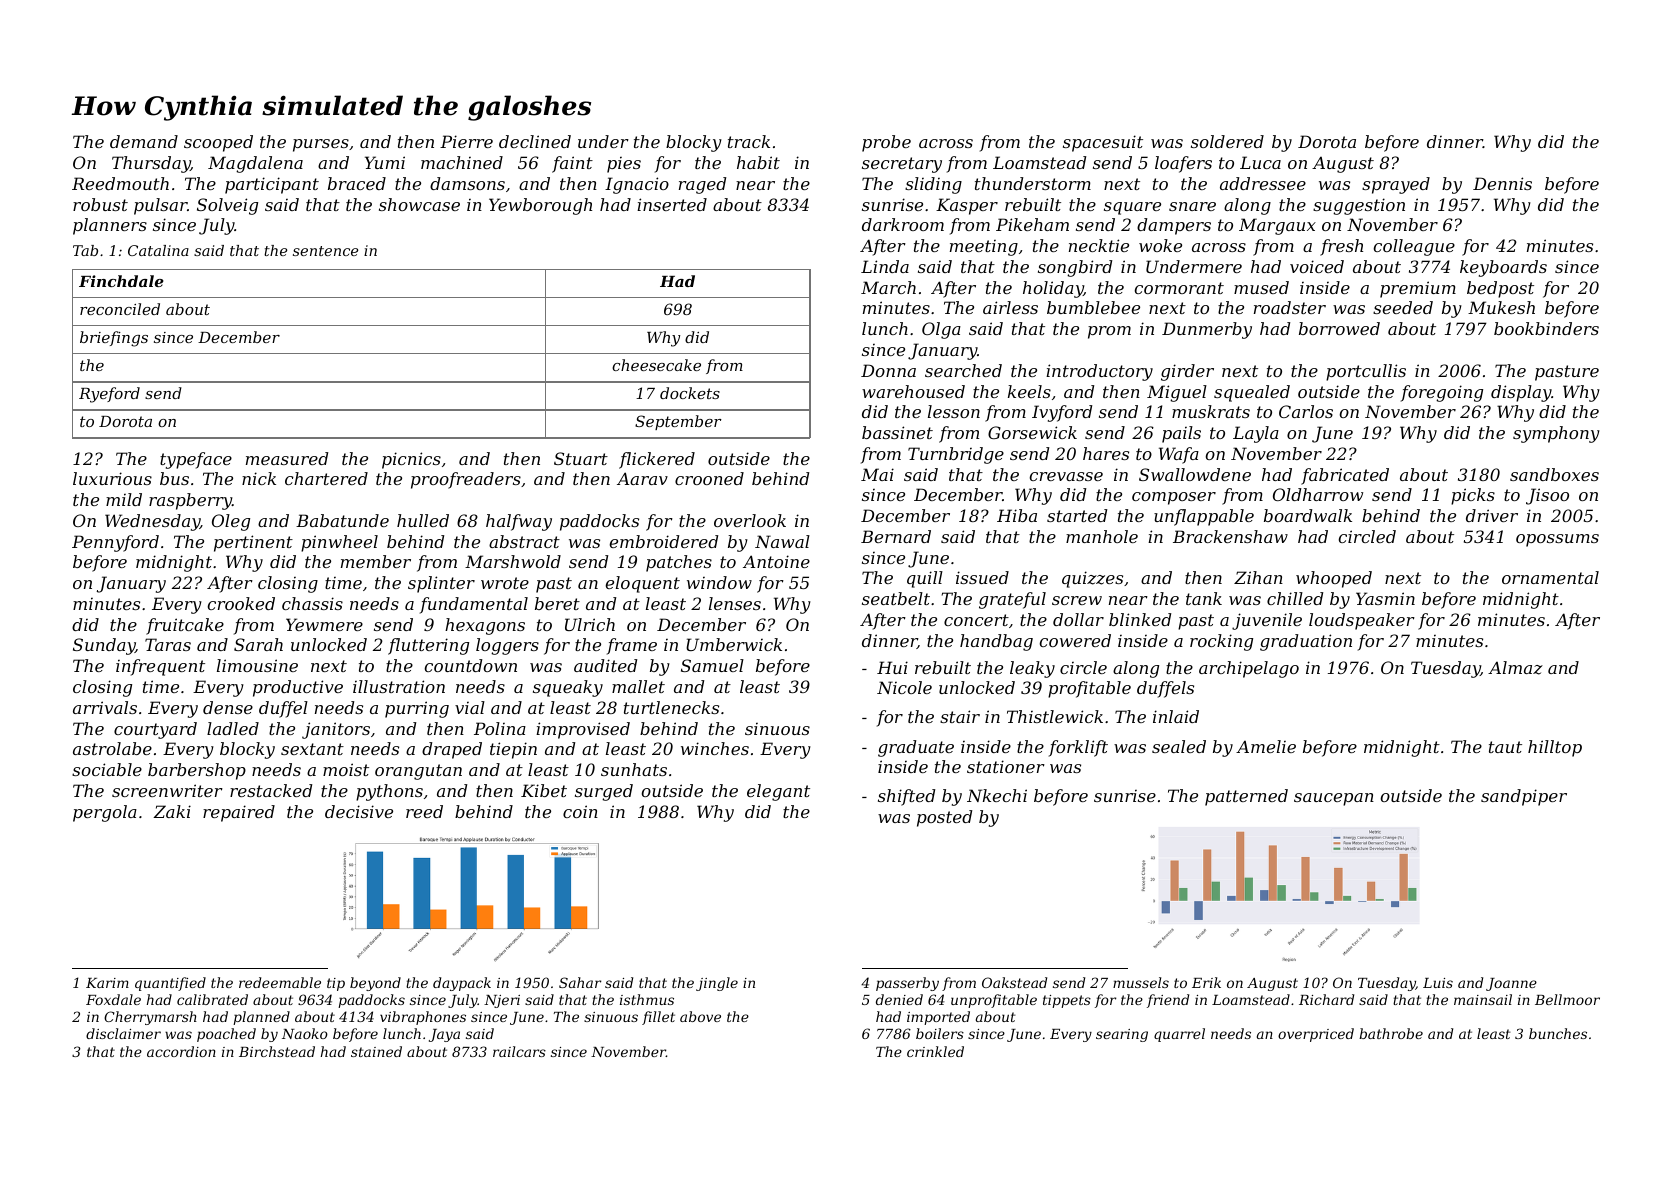 This screenshot has width=1672, height=1182. What do you see at coordinates (109, 395) in the screenshot?
I see `Ryeford` at bounding box center [109, 395].
